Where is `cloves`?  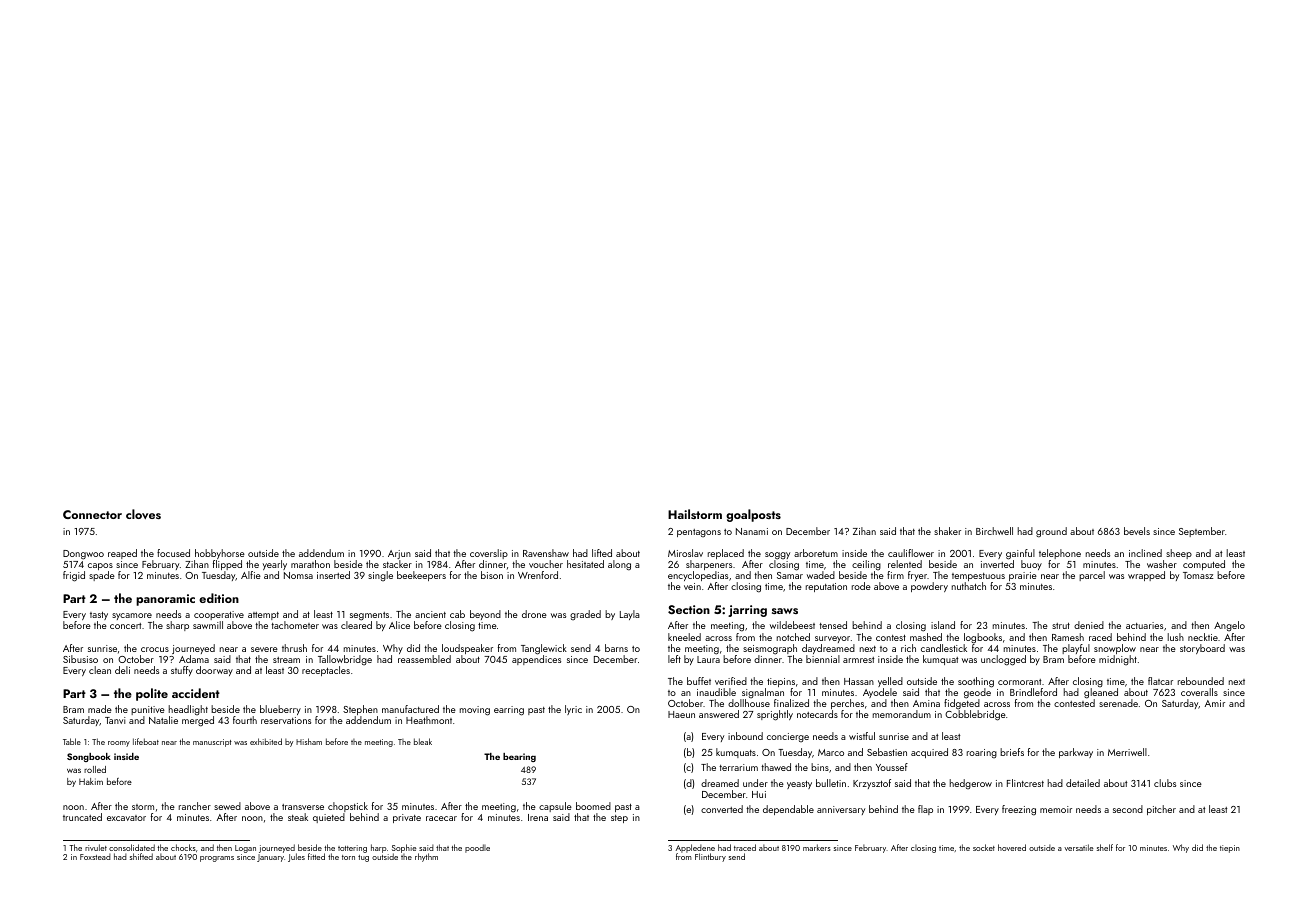 cloves is located at coordinates (143, 514).
